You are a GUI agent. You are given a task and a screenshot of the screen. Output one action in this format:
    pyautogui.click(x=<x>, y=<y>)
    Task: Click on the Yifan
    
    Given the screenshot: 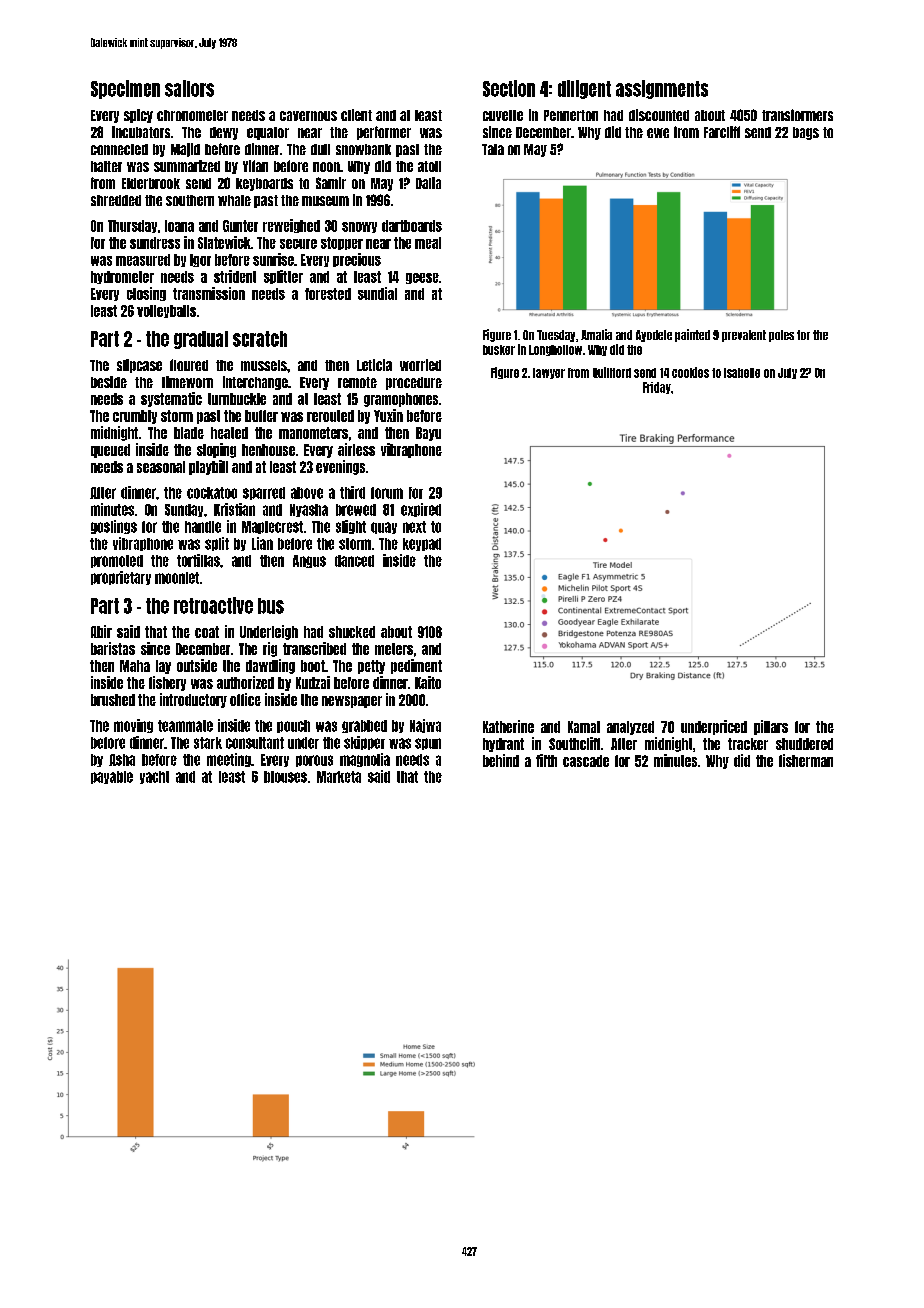 What is the action you would take?
    pyautogui.click(x=255, y=166)
